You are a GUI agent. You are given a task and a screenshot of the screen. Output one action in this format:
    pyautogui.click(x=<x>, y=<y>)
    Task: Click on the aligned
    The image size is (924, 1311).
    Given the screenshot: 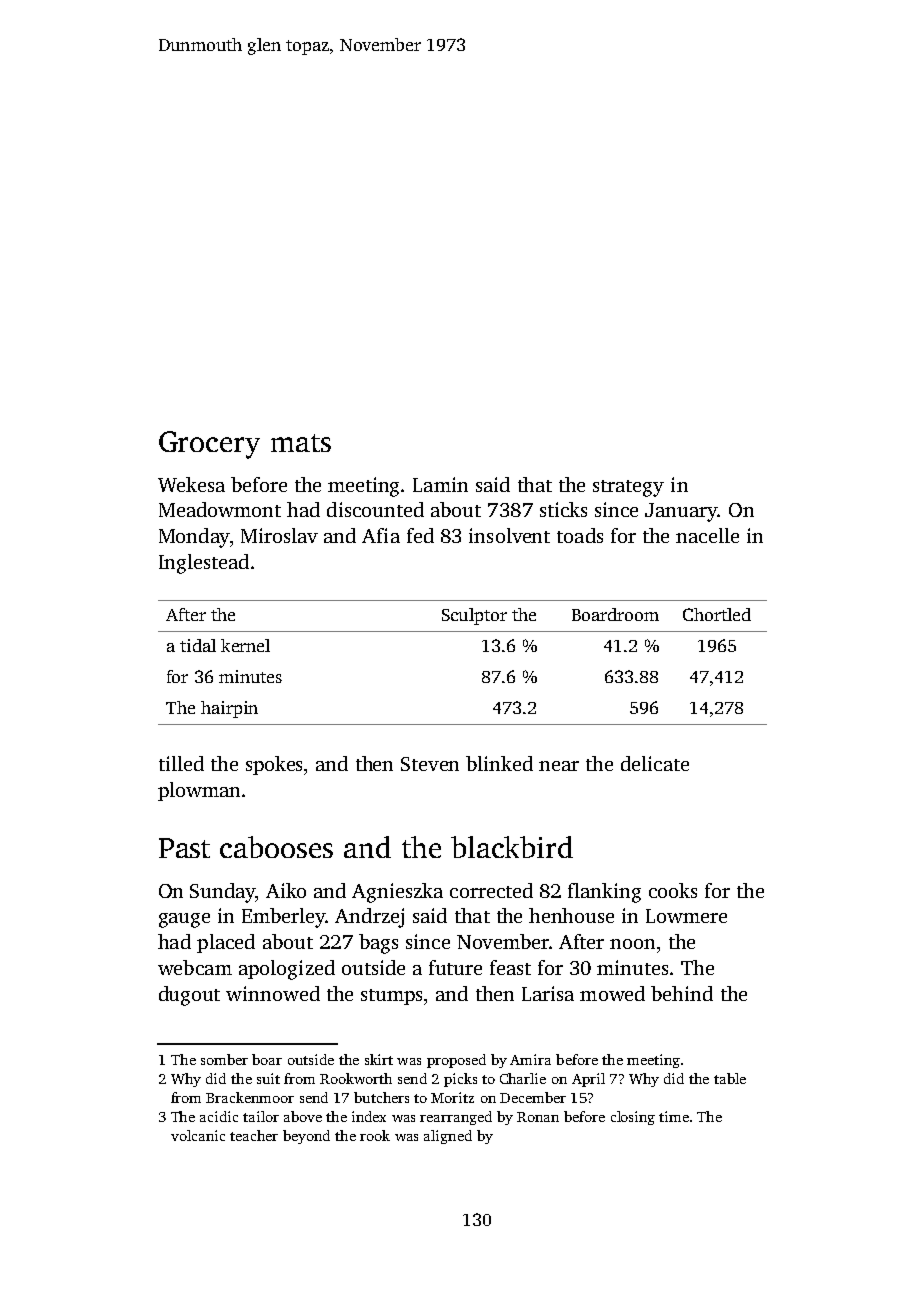 What is the action you would take?
    pyautogui.click(x=448, y=1137)
